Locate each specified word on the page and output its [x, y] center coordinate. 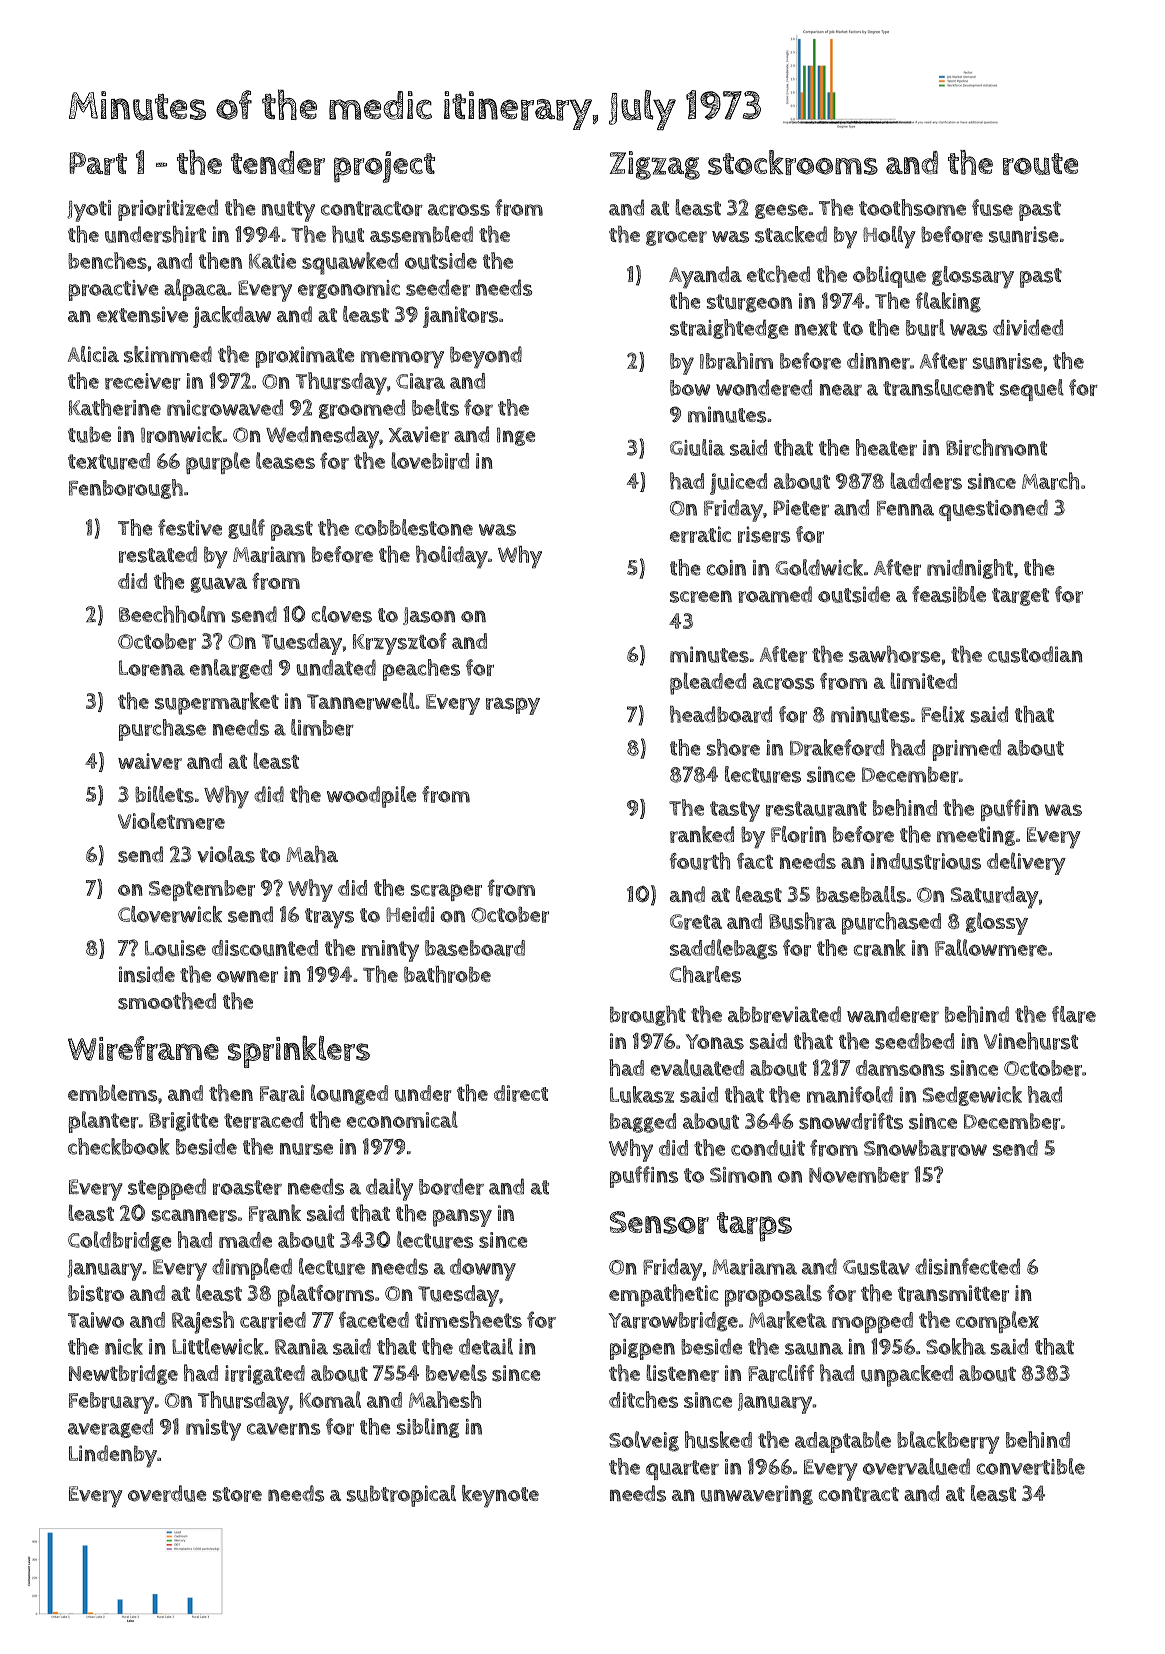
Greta [696, 922]
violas [226, 854]
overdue [167, 1493]
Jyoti [89, 211]
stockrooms [793, 162]
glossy [997, 923]
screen [701, 596]
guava [219, 585]
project [384, 167]
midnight [970, 569]
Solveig [644, 1441]
